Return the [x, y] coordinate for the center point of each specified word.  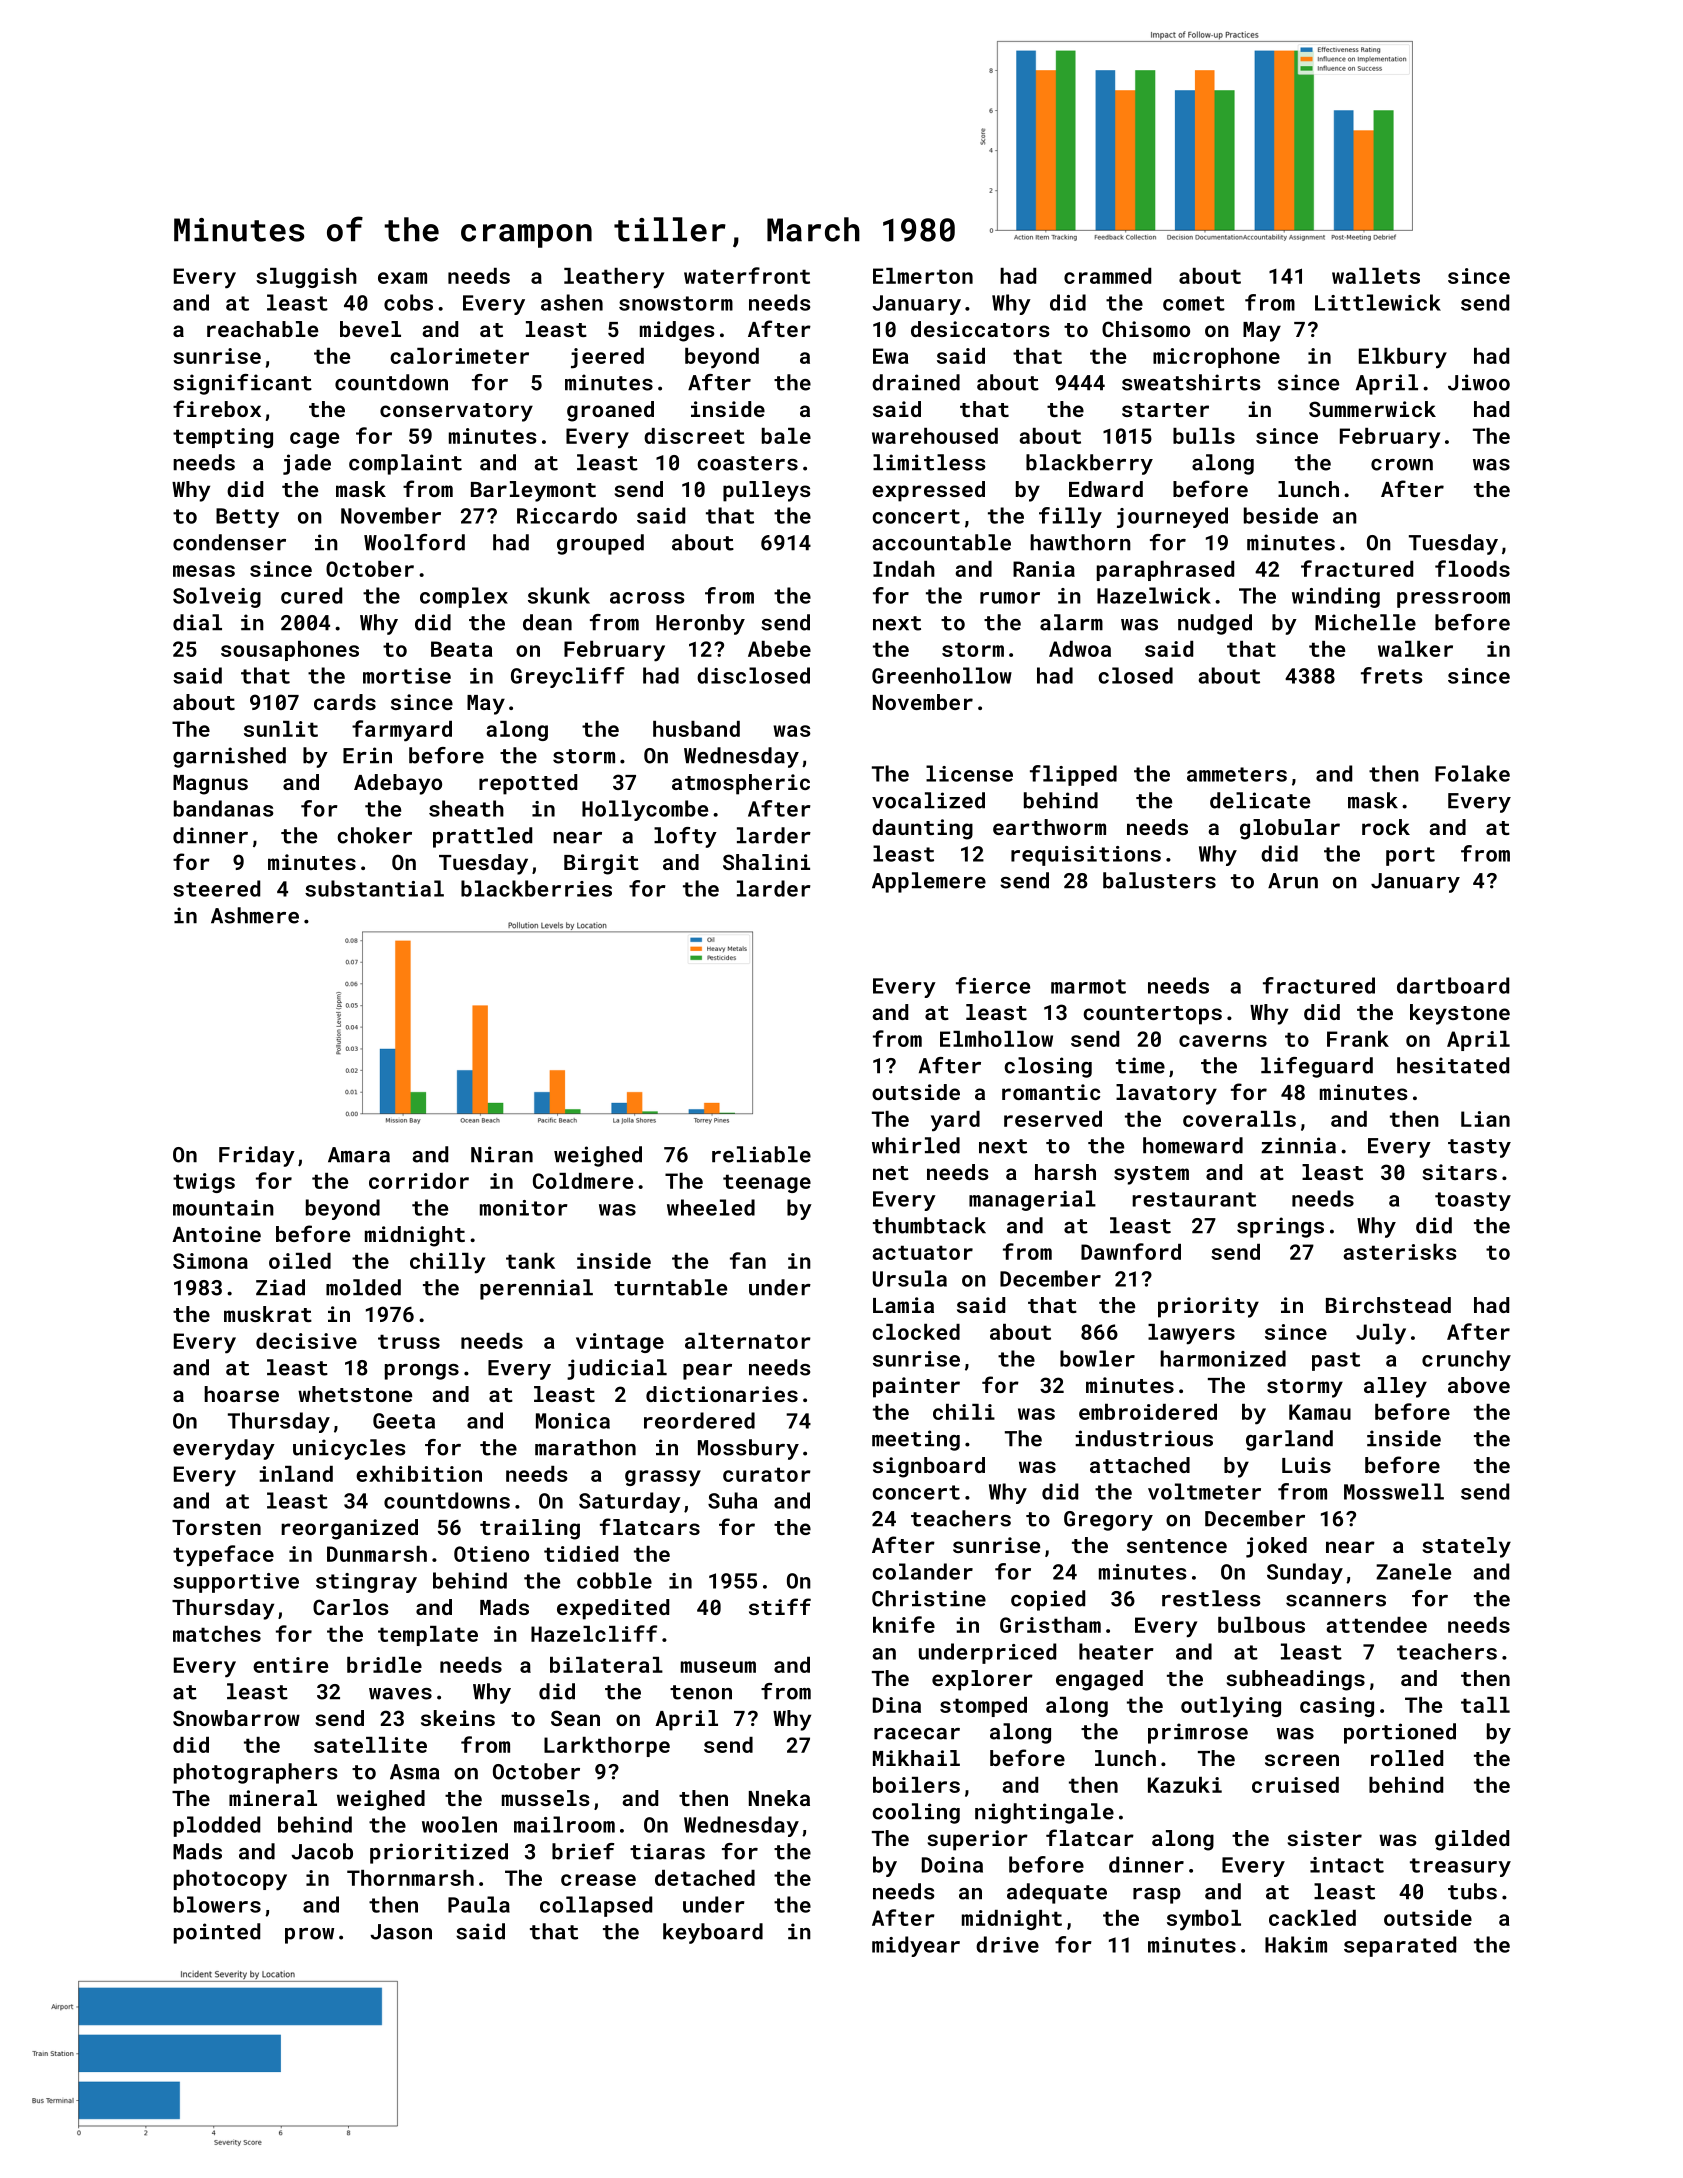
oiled [300, 1261]
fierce [993, 985]
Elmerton [923, 276]
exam [402, 278]
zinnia [1298, 1145]
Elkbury [1403, 358]
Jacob [322, 1851]
